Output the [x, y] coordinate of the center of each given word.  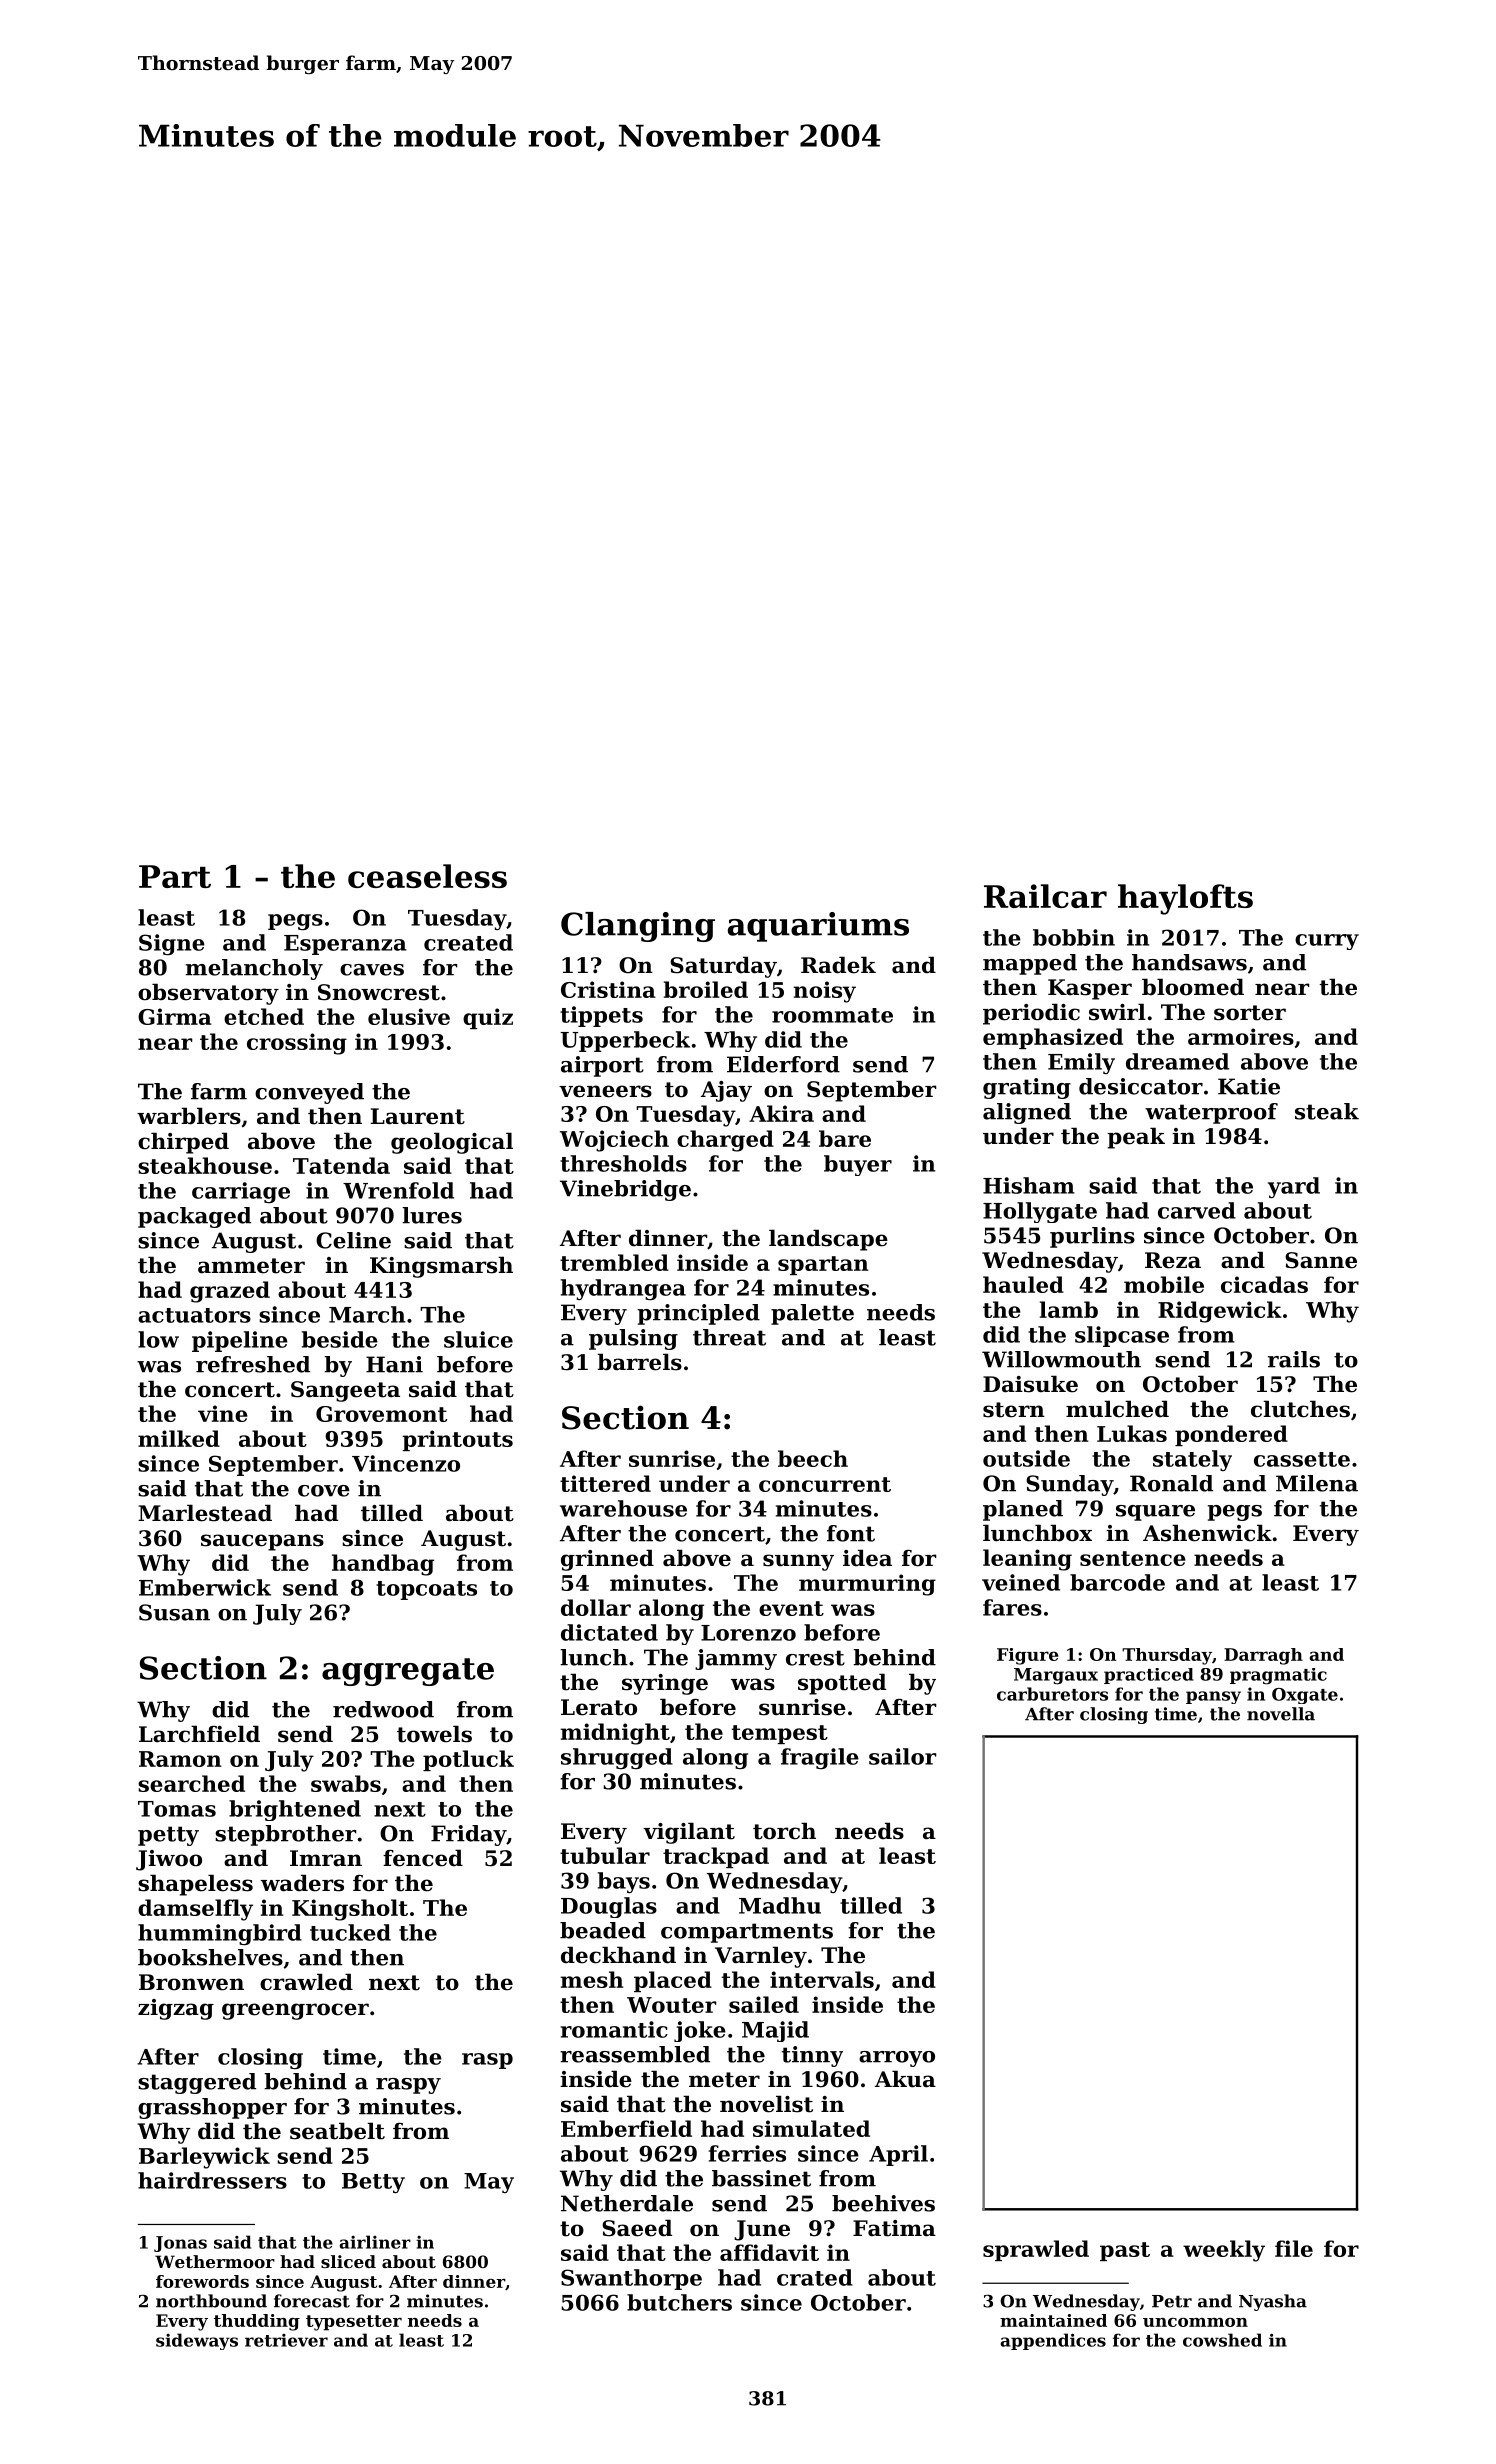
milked [179, 1438]
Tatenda [341, 1165]
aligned [1027, 1113]
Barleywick [204, 2158]
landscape [828, 1240]
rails [1294, 1359]
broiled [706, 989]
